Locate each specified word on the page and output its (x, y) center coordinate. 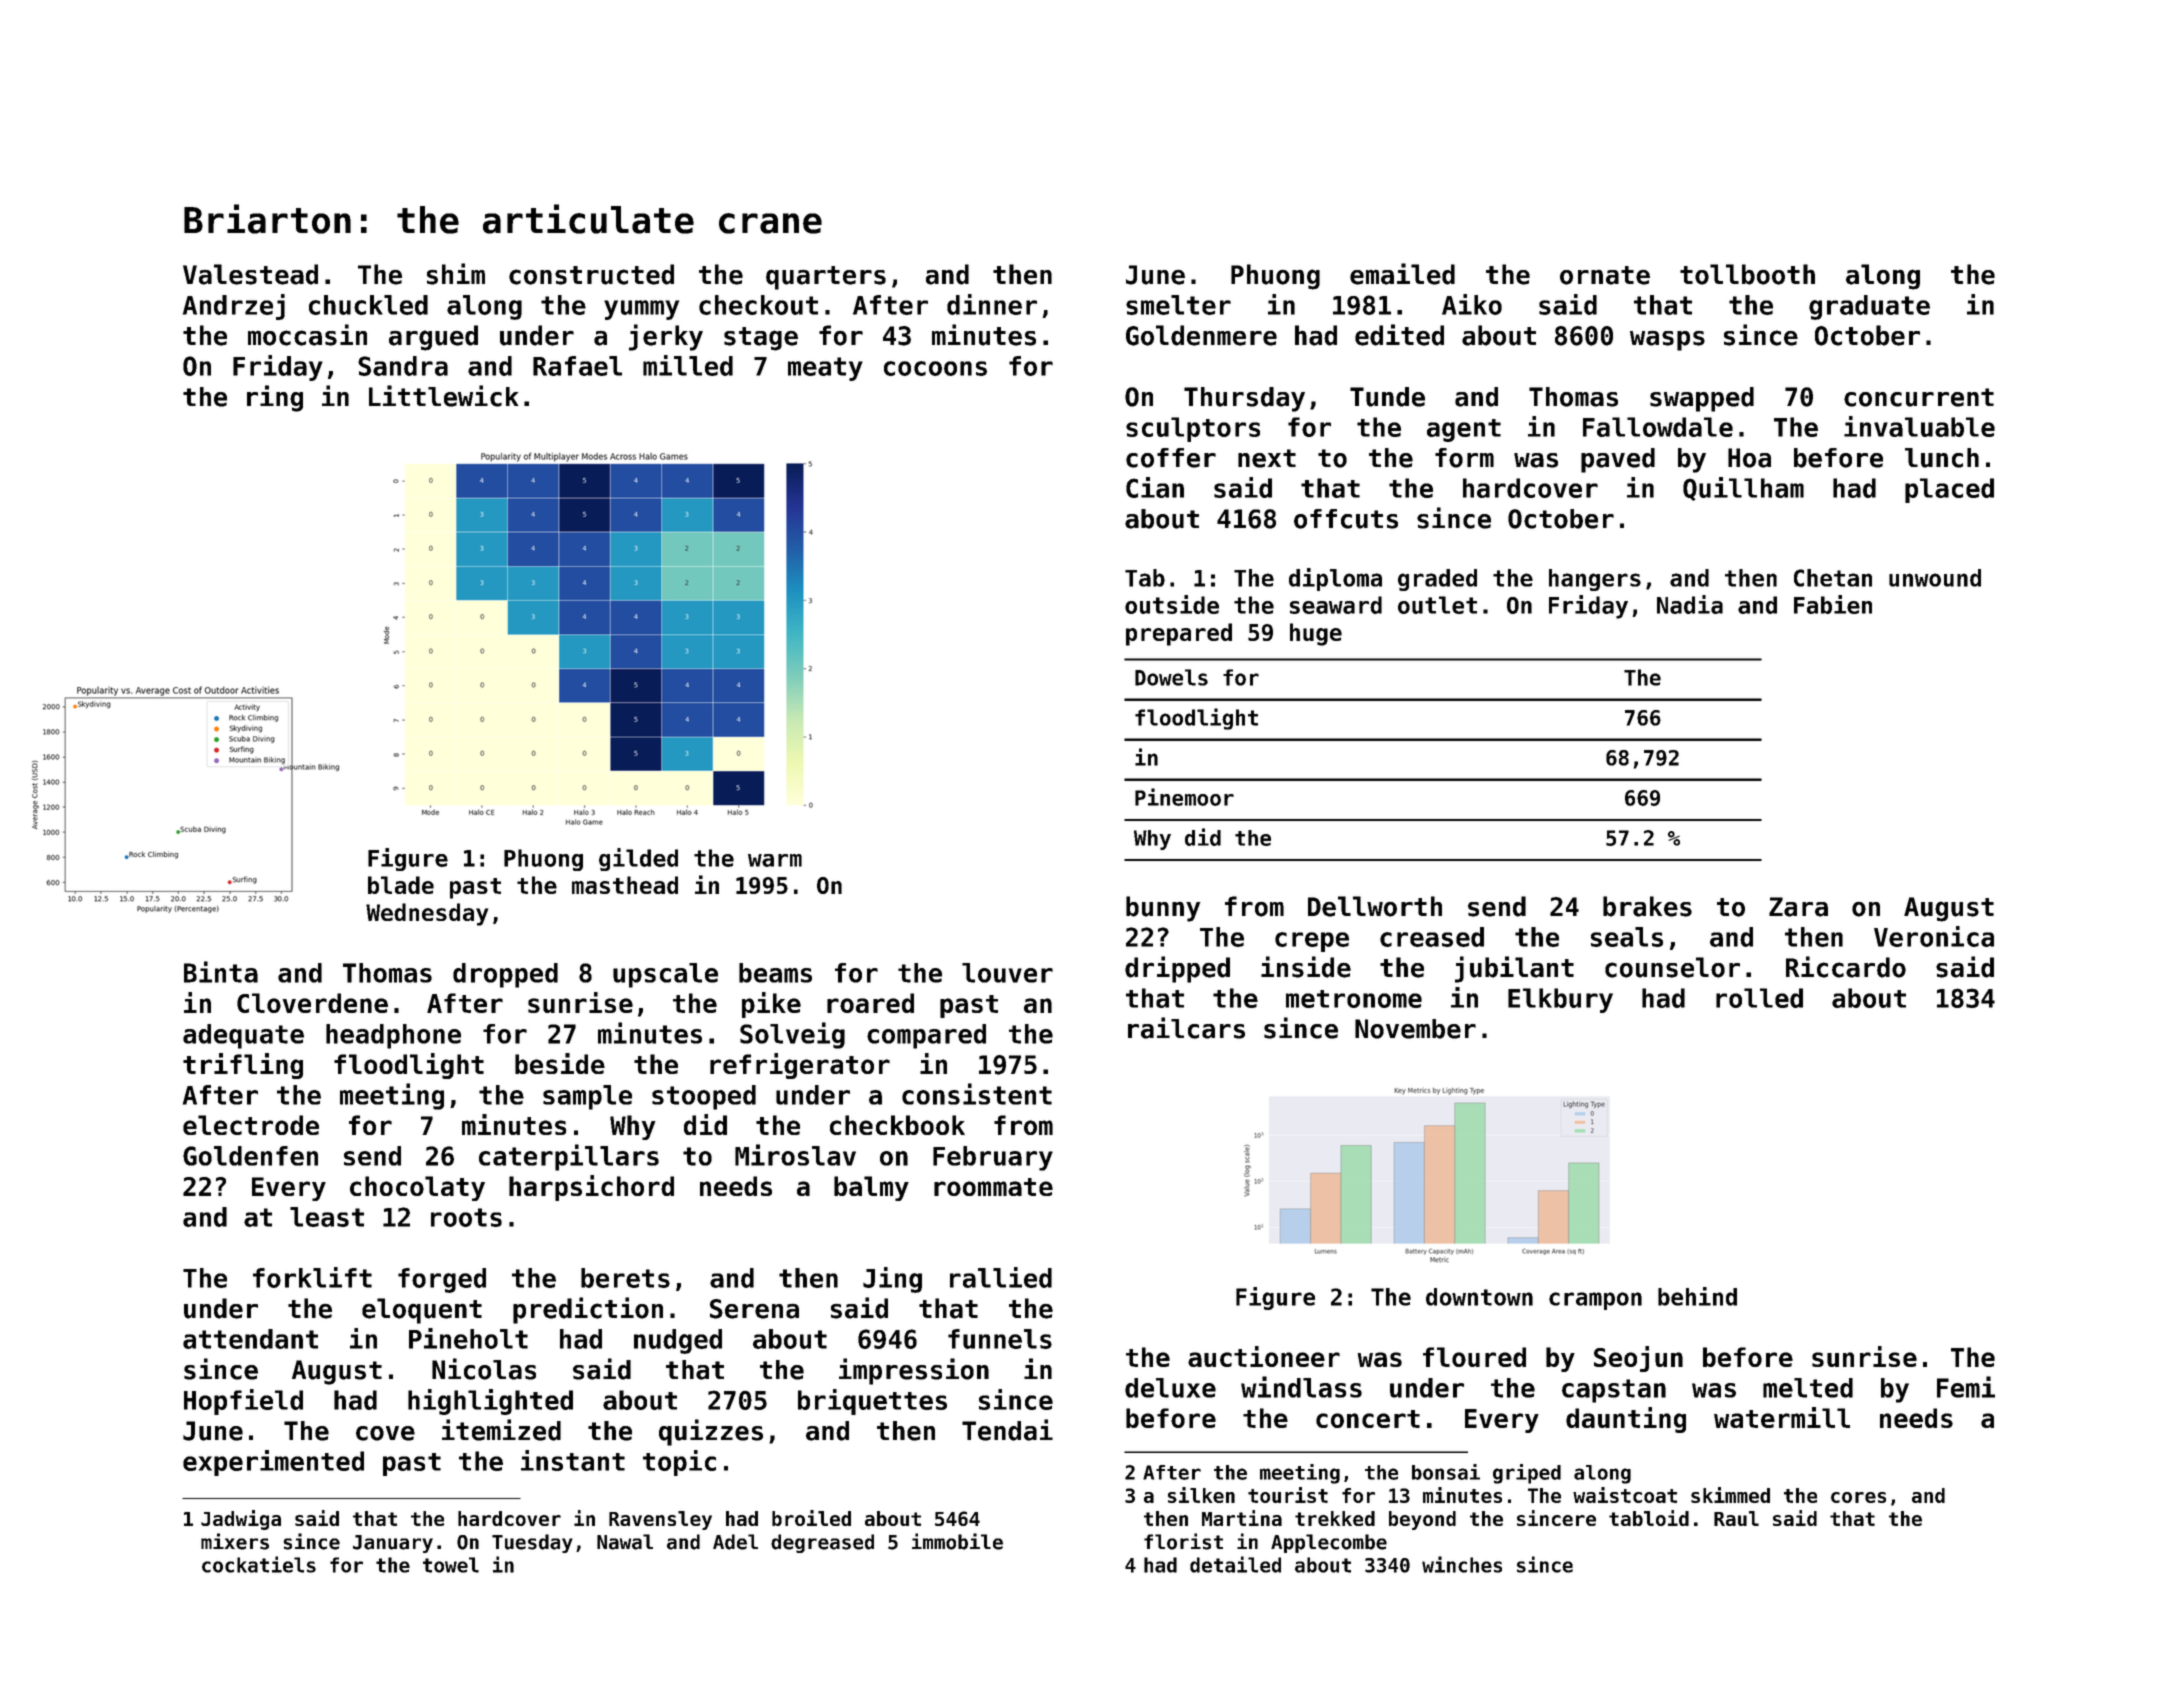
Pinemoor (1184, 797)
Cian (1155, 487)
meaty (825, 369)
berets (625, 1278)
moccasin (307, 335)
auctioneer (1264, 1356)
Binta (221, 972)
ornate (1605, 275)
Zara (1798, 907)
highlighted (490, 1402)
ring (275, 398)
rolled (1759, 998)
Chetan (1833, 578)
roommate (993, 1187)
